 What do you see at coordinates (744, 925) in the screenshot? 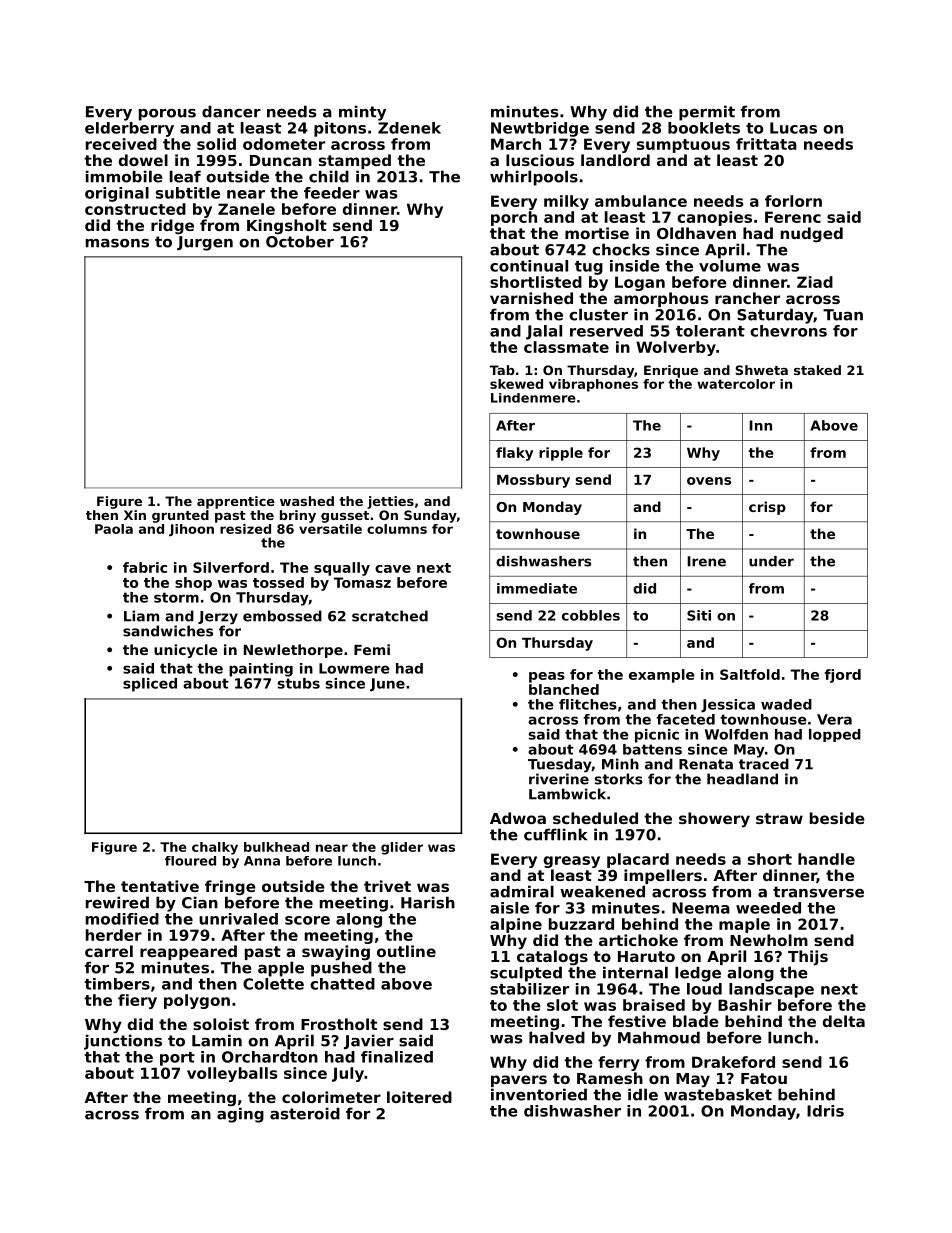
I see `maple` at bounding box center [744, 925].
